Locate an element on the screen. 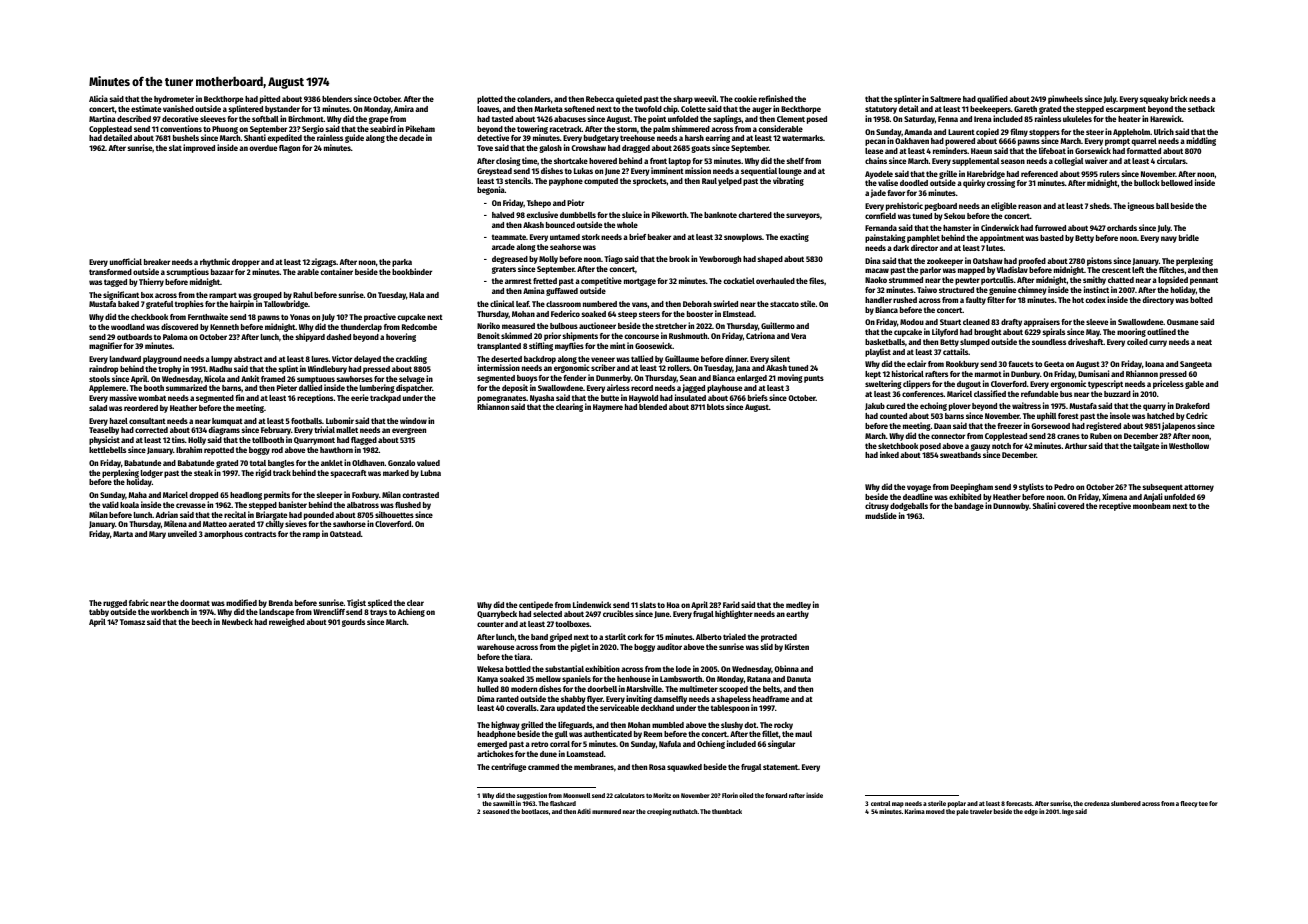  improved is located at coordinates (199, 148).
